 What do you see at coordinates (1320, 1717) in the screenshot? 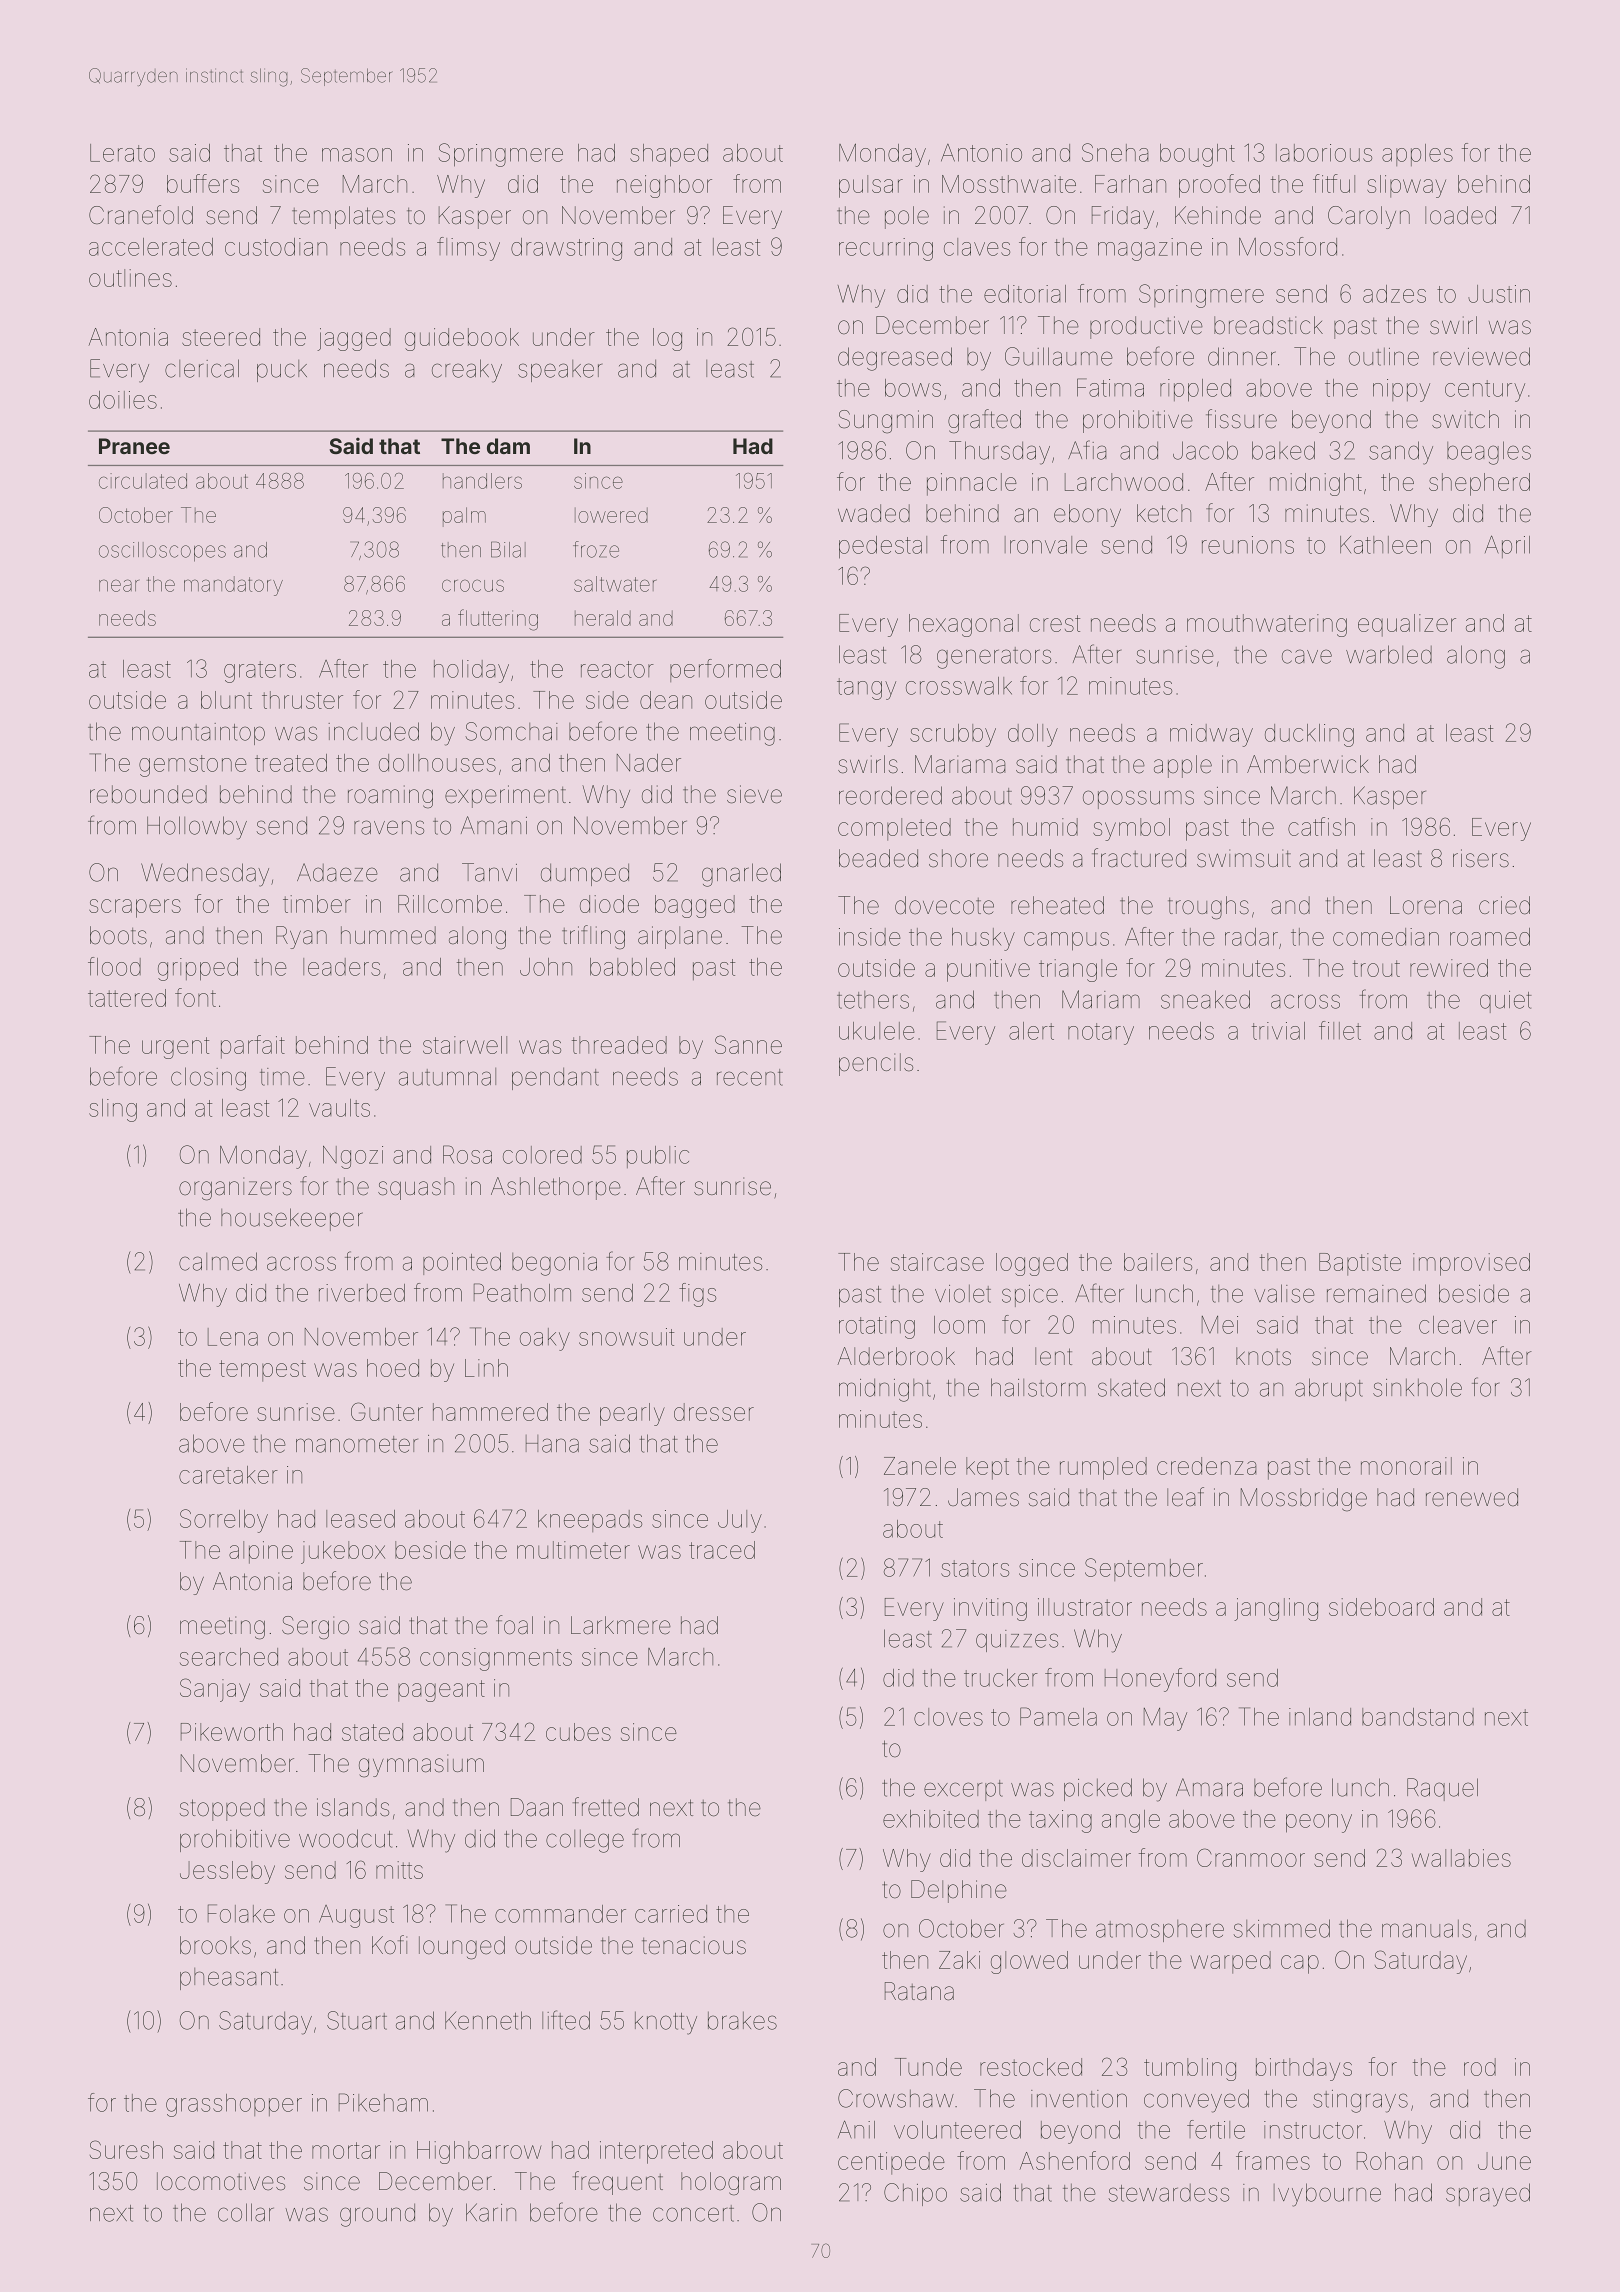
I see `inland` at bounding box center [1320, 1717].
